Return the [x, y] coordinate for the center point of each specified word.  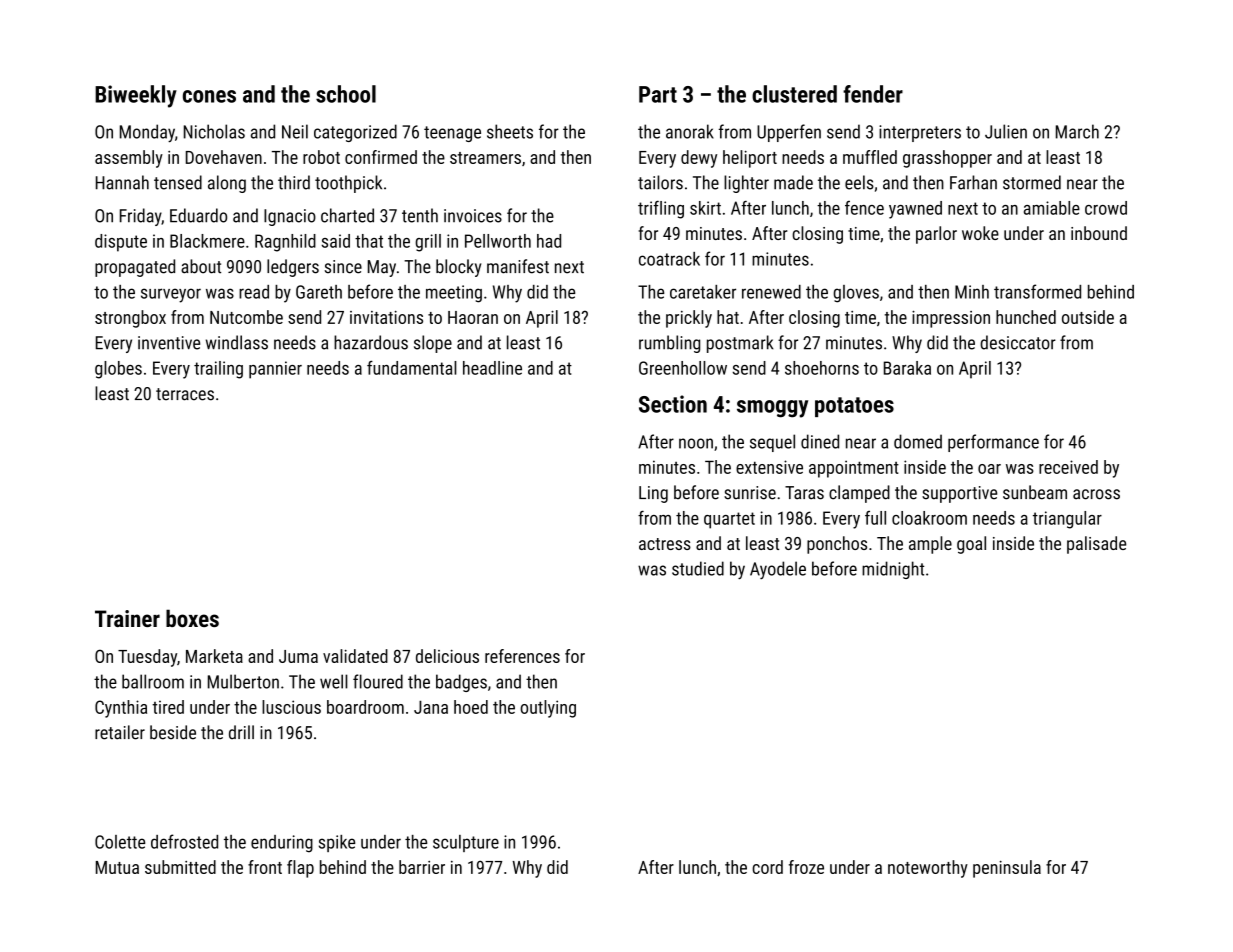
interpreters [920, 133]
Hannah [122, 182]
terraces [185, 394]
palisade [1096, 545]
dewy [699, 159]
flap [300, 869]
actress [665, 544]
